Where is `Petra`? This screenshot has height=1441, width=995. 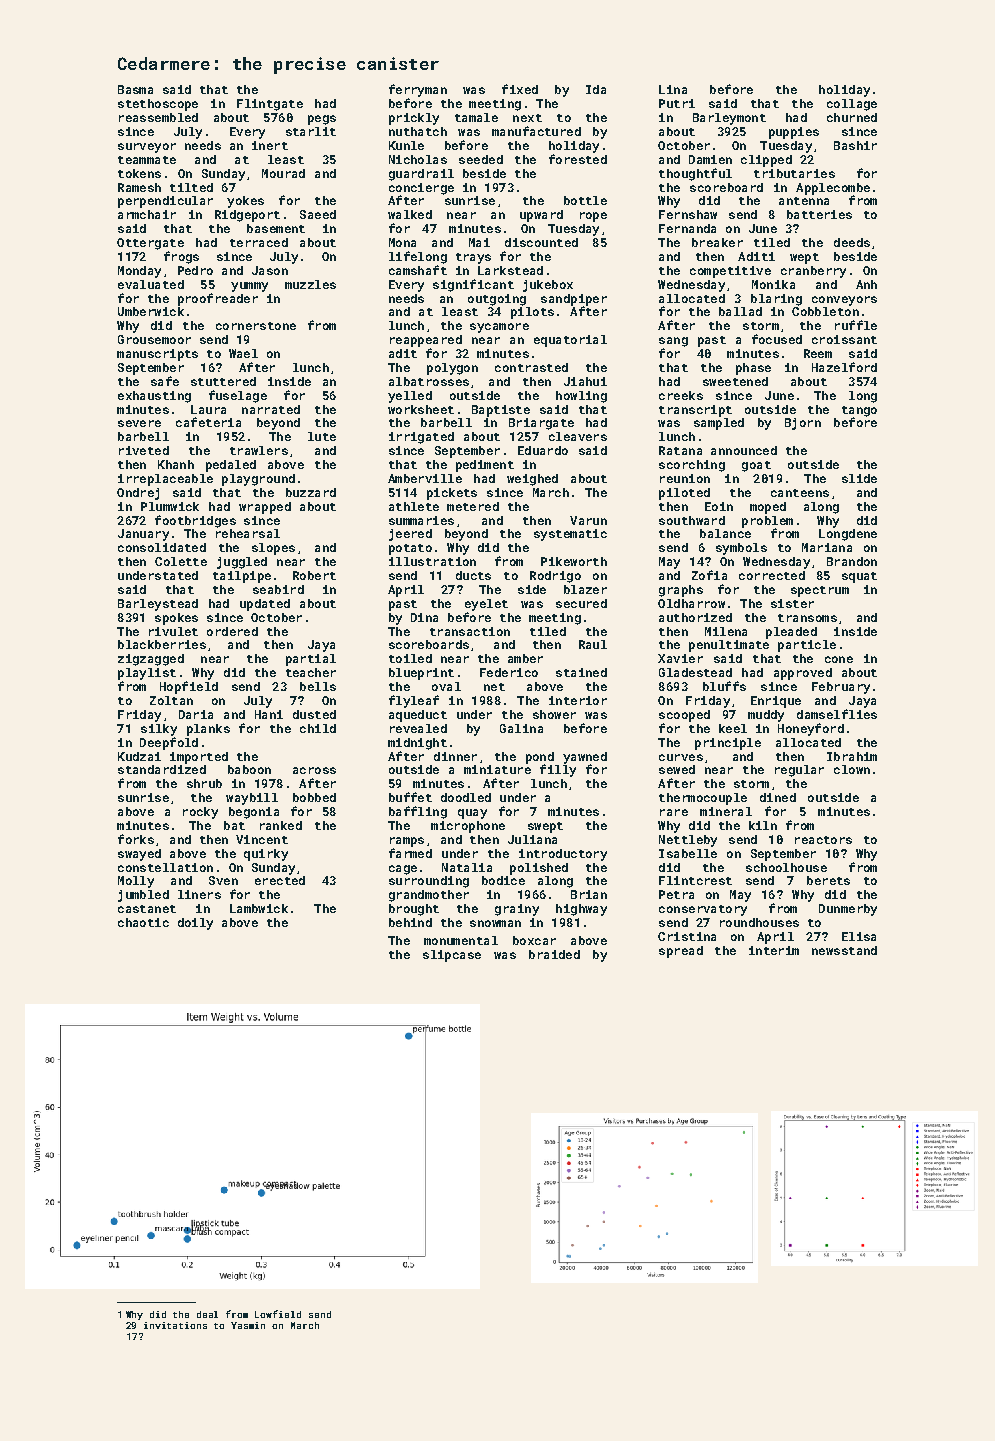
Petra is located at coordinates (676, 894).
